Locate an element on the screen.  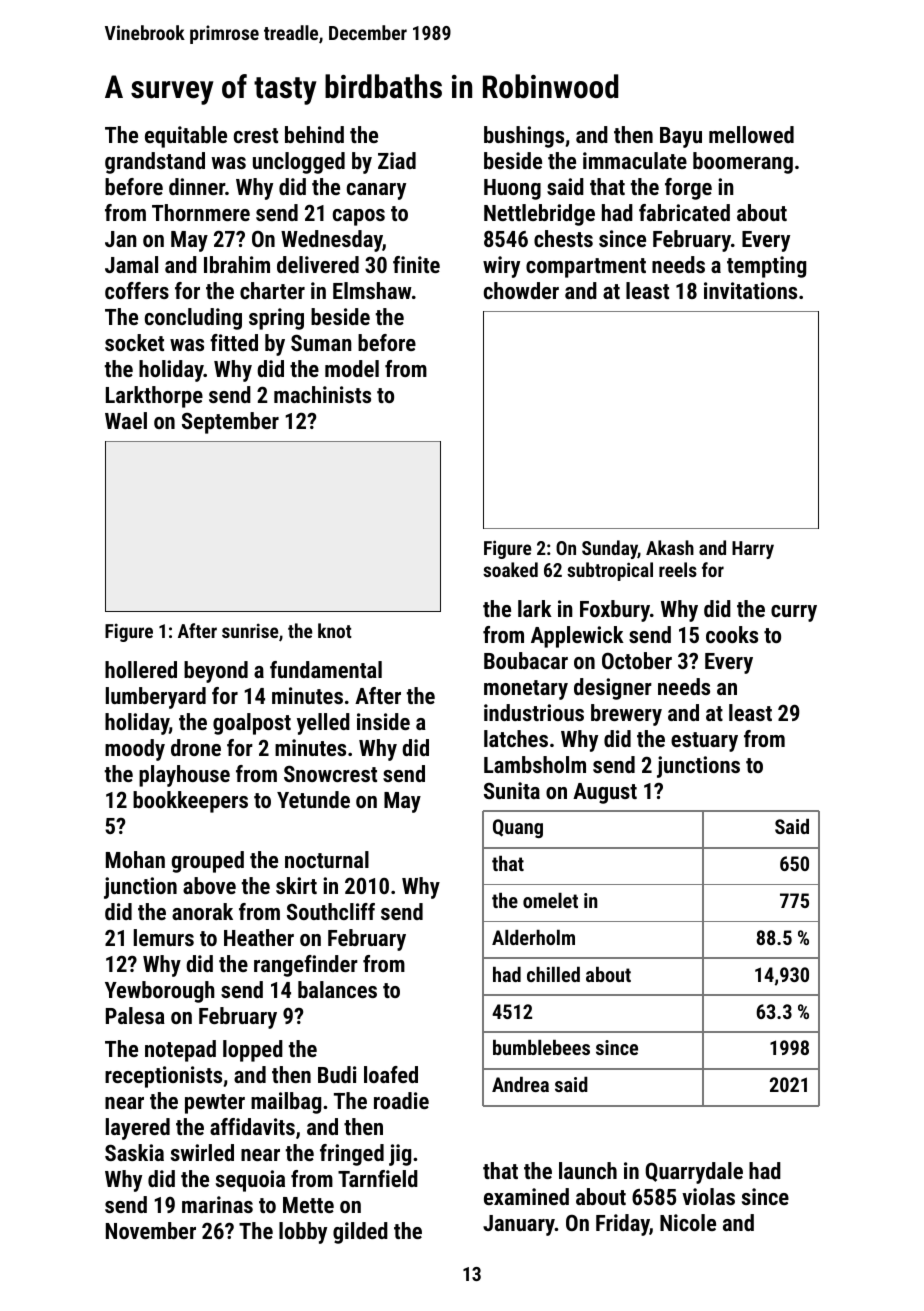
knot is located at coordinates (335, 630).
